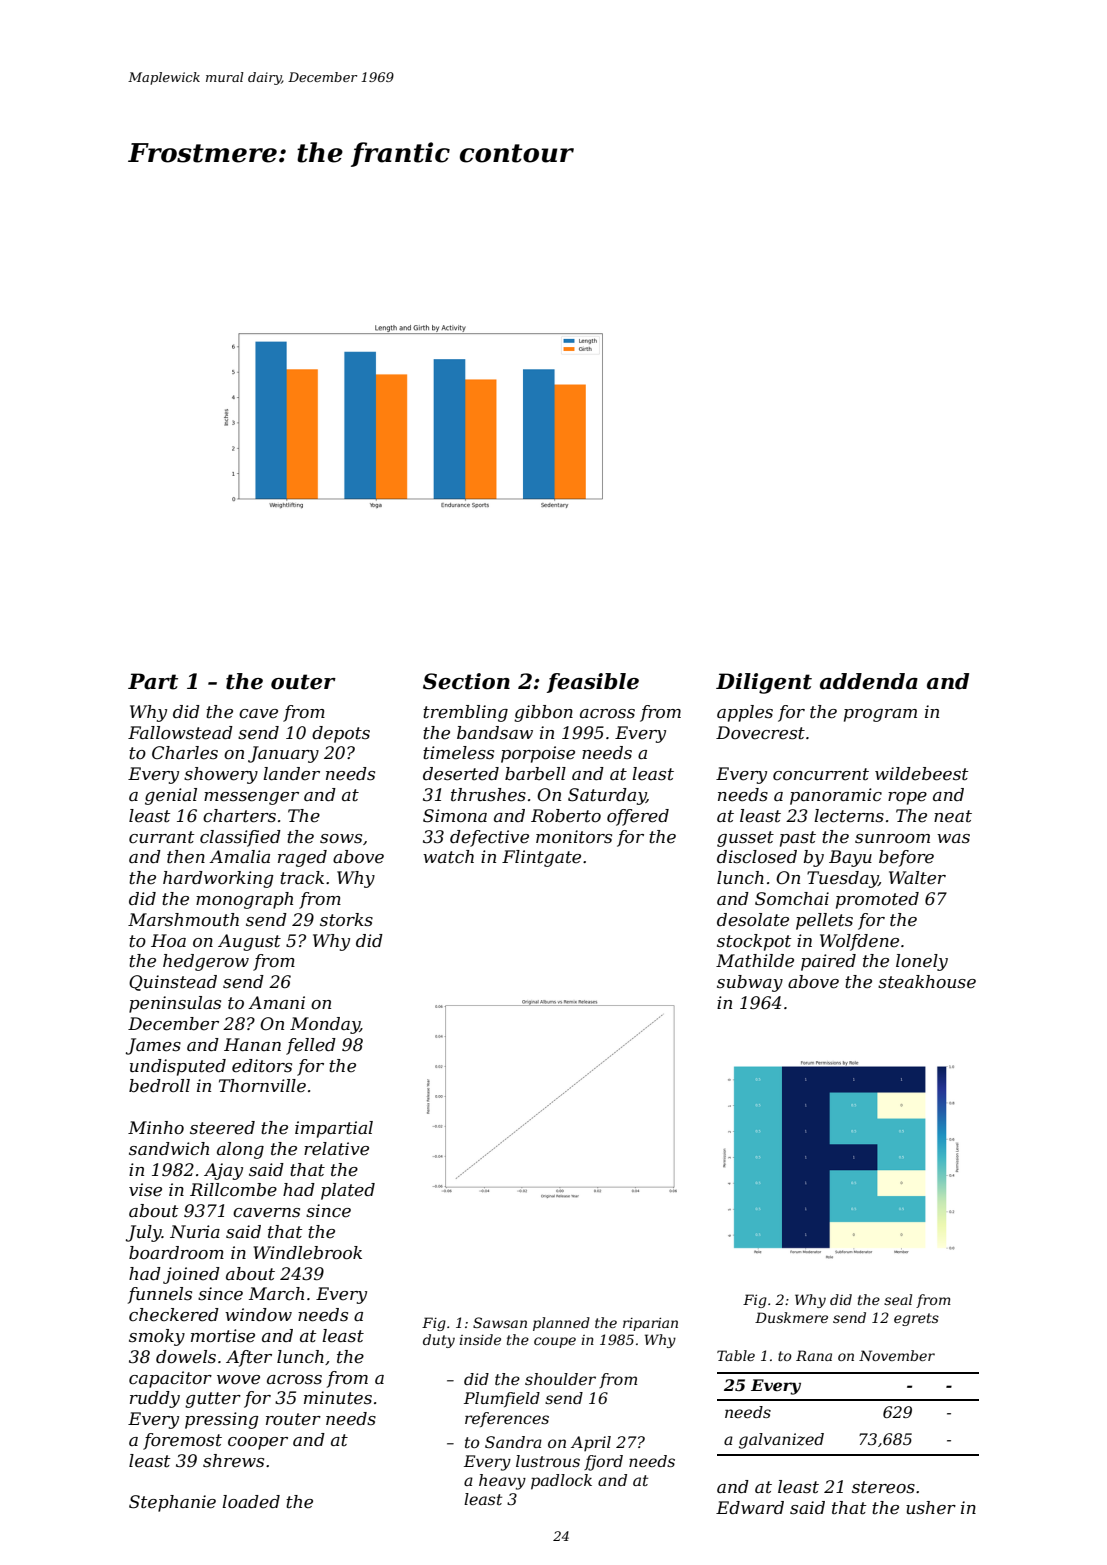 The height and width of the image is (1565, 1107). Describe the element at coordinates (543, 713) in the image. I see `gibbon` at that location.
